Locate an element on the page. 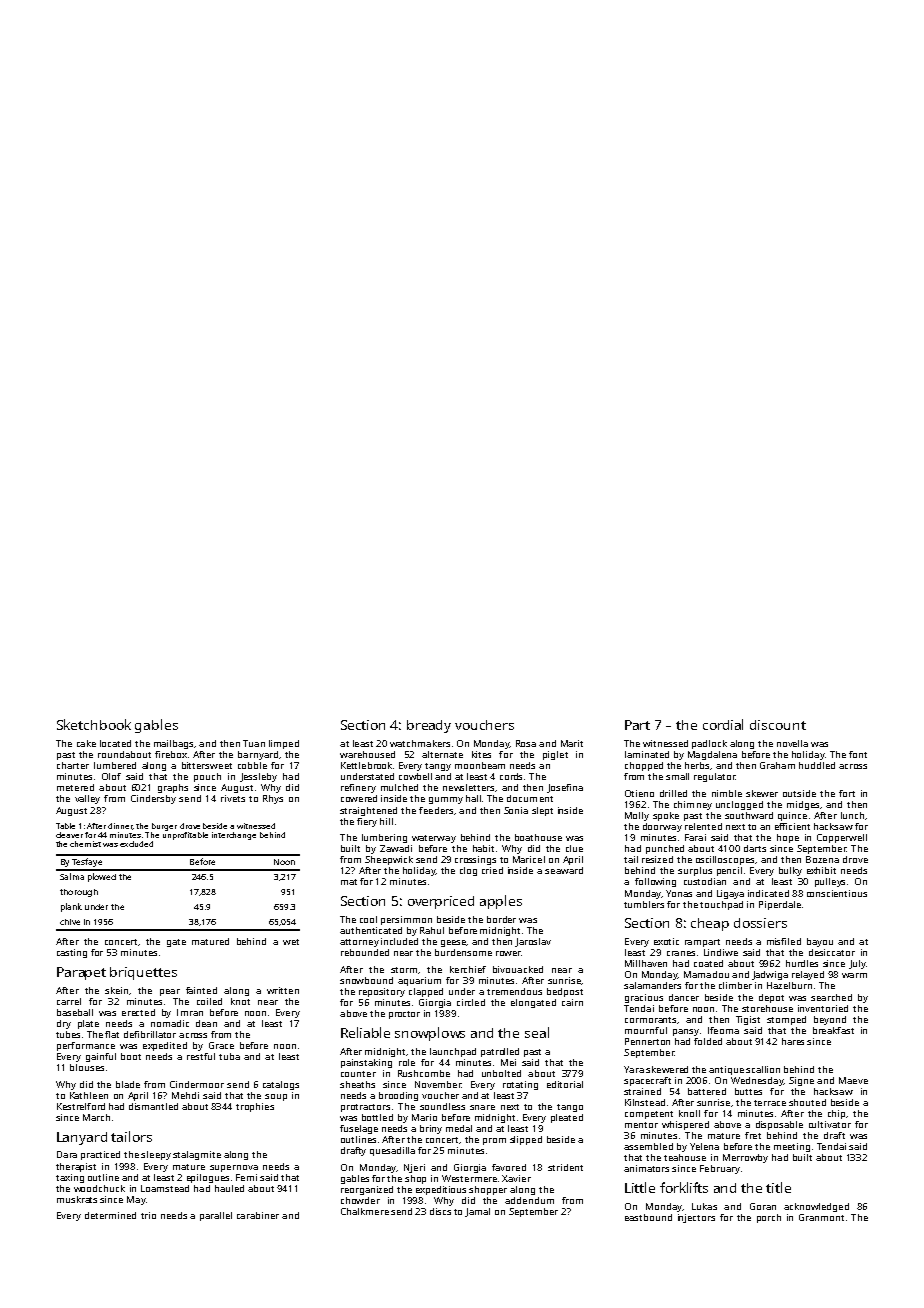 This page has height=1308, width=924. assembled is located at coordinates (648, 1146).
